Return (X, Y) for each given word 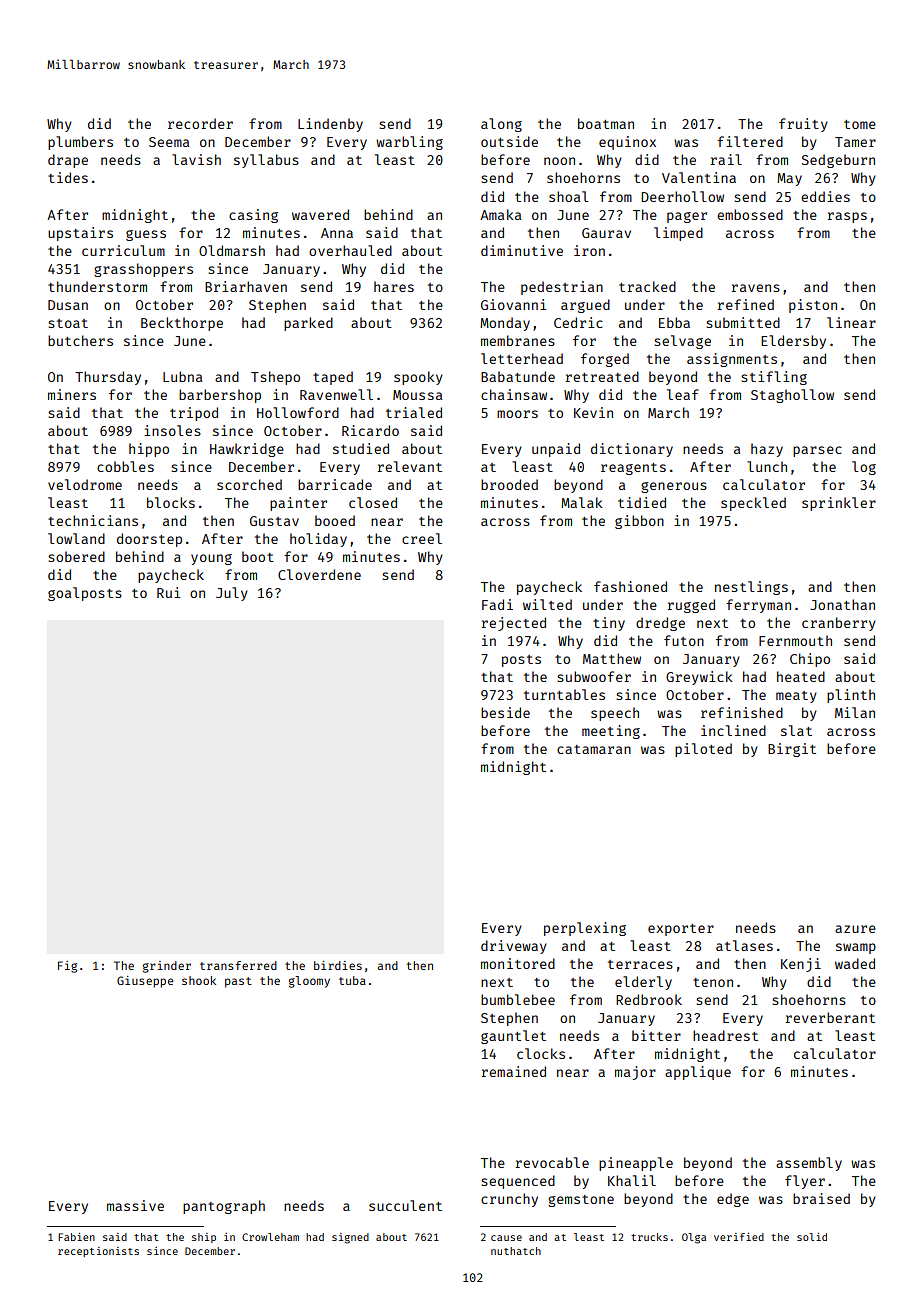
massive (135, 1205)
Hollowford (298, 412)
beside (505, 712)
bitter (656, 1035)
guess (146, 235)
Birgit (792, 750)
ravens (755, 288)
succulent (405, 1205)
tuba (352, 980)
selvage (682, 342)
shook (199, 980)
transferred (238, 965)
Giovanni (514, 304)
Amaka (500, 214)
